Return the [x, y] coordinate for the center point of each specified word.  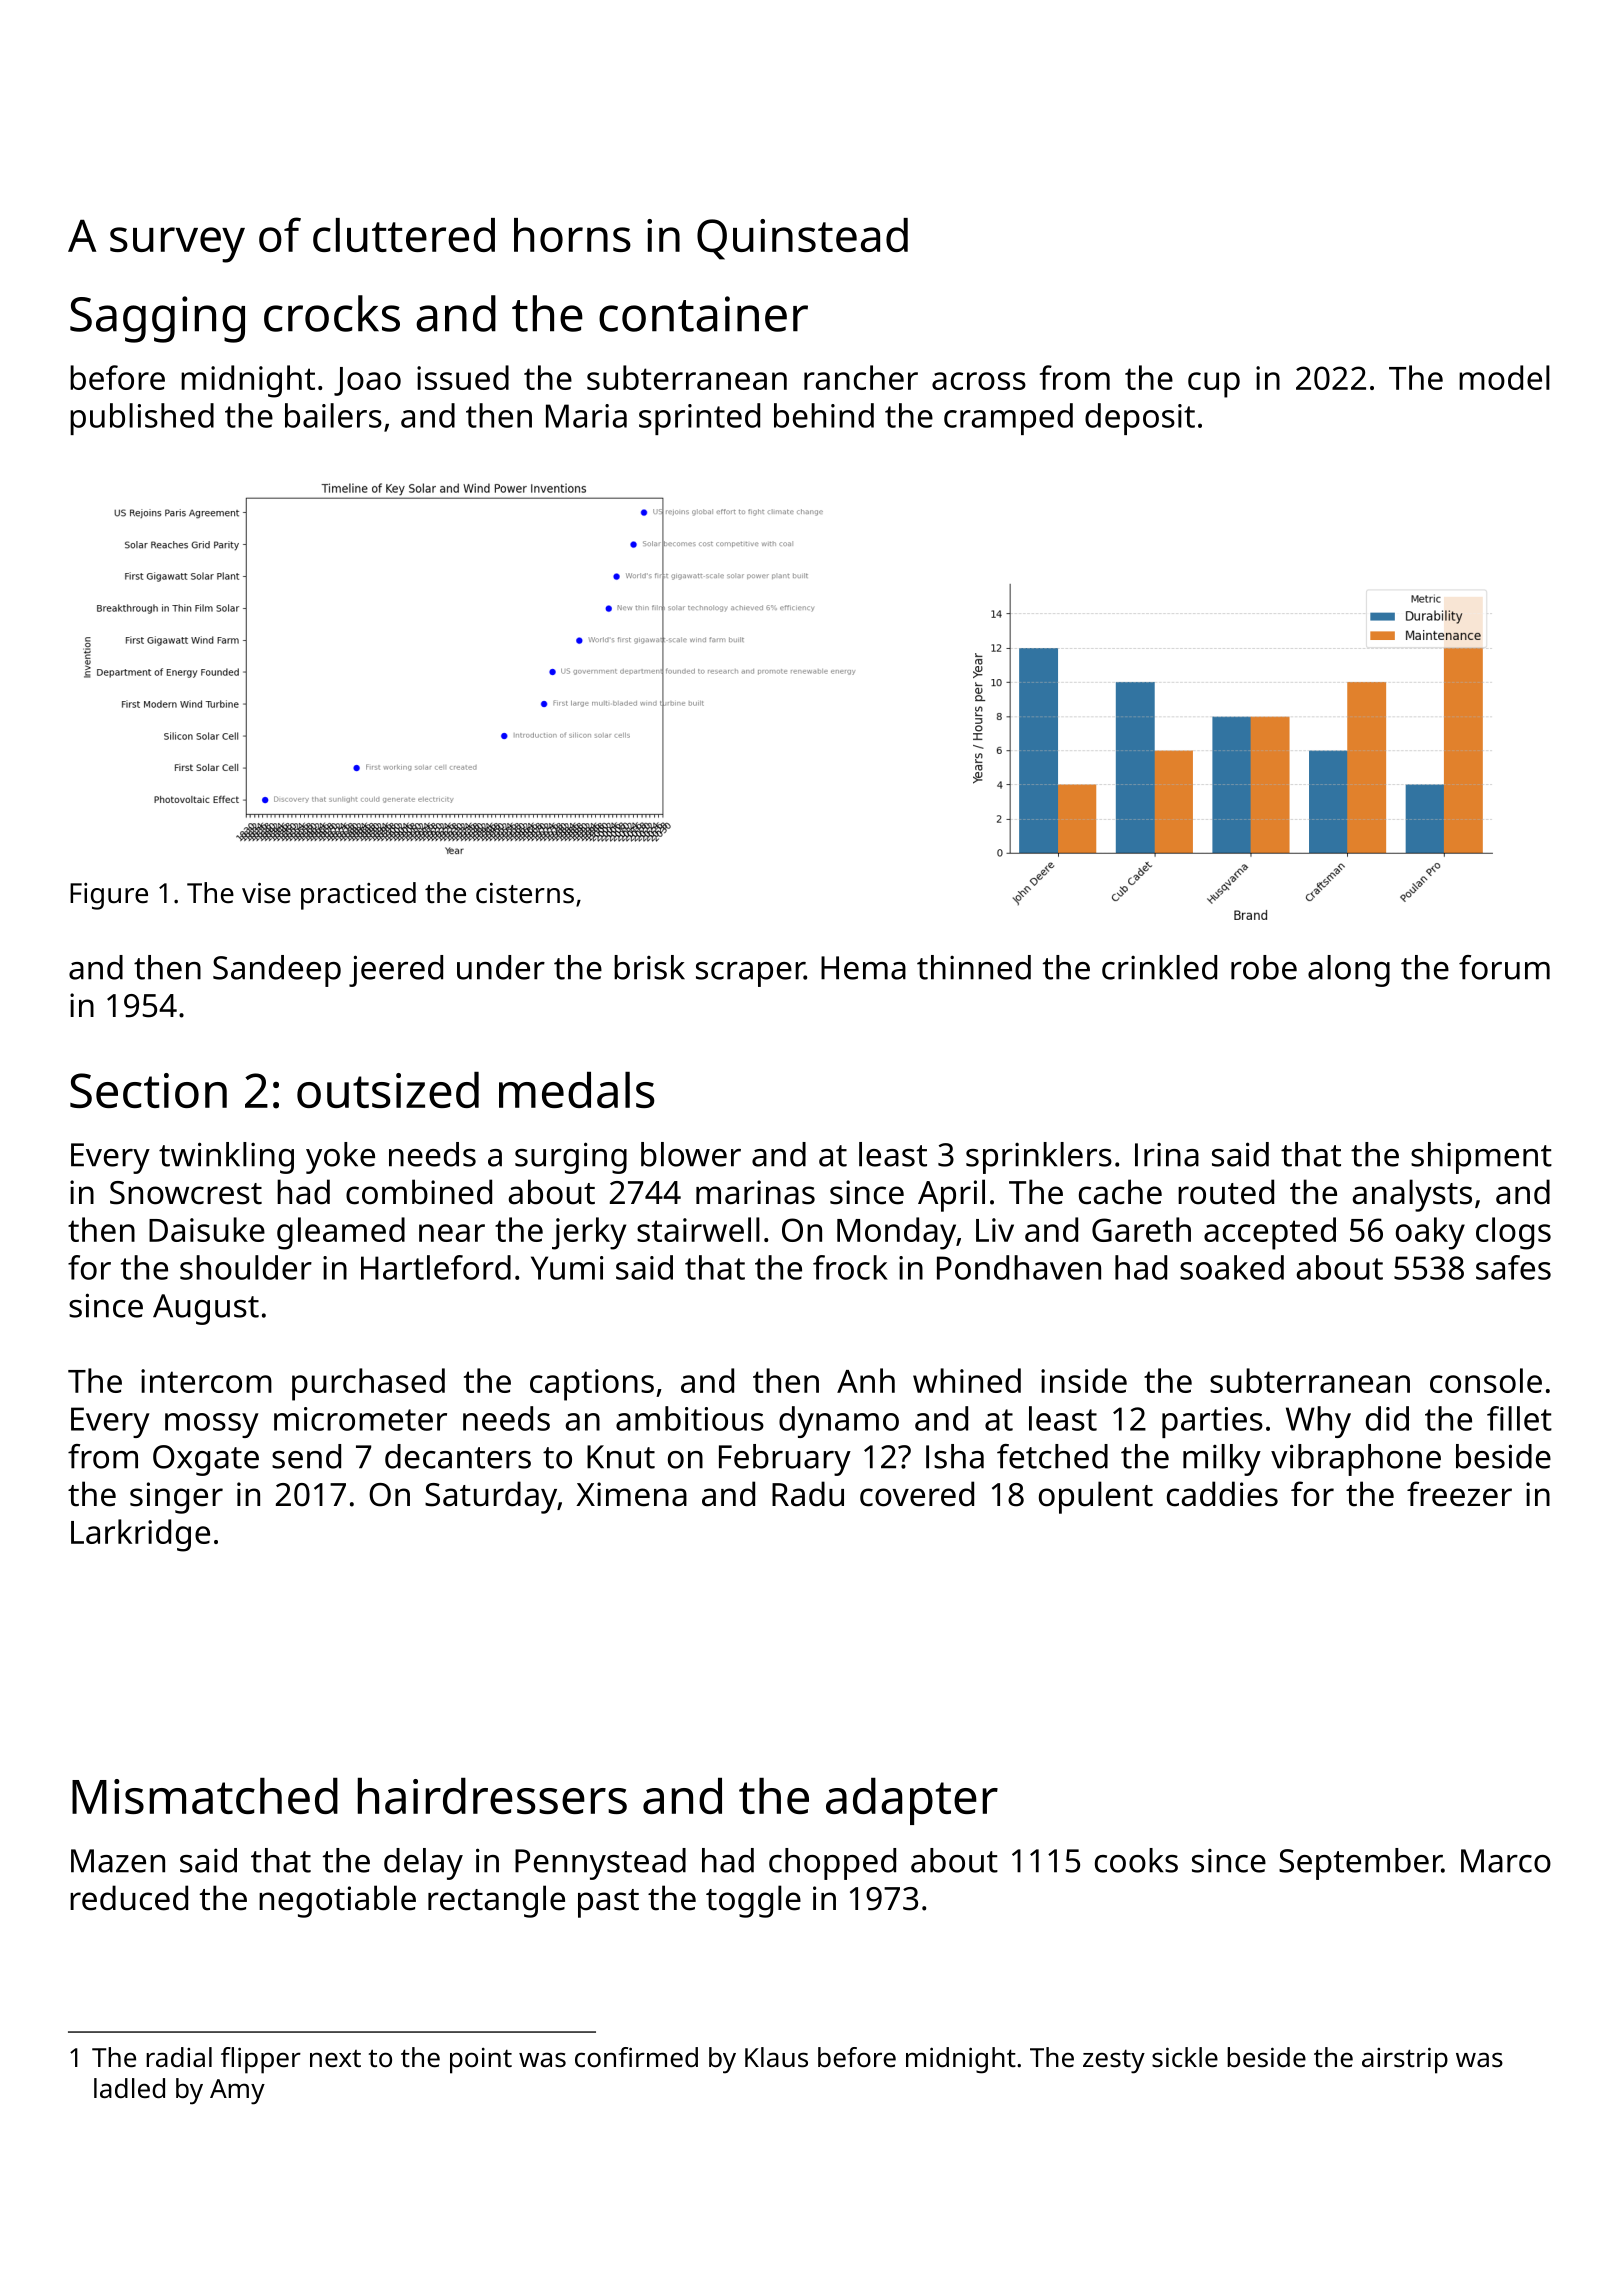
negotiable [337, 1901]
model [1504, 377]
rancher [861, 377]
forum [1504, 967]
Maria [586, 416]
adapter [912, 1801]
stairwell [698, 1229]
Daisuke [207, 1229]
